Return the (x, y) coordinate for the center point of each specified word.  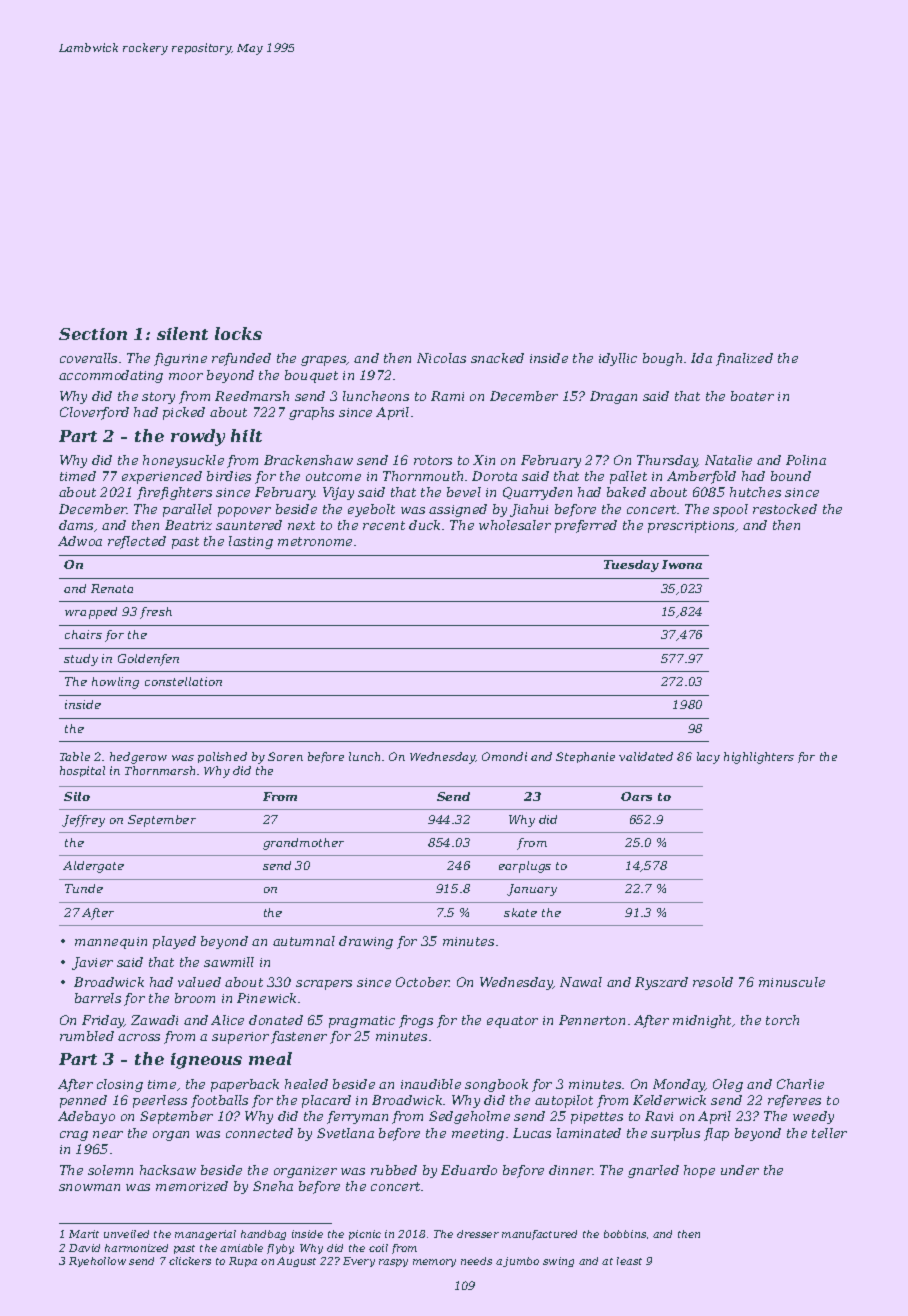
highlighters (759, 758)
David (84, 1248)
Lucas (532, 1133)
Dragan (613, 397)
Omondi (504, 756)
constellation (183, 681)
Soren (285, 756)
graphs (311, 413)
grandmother (303, 844)
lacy (708, 758)
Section (93, 334)
